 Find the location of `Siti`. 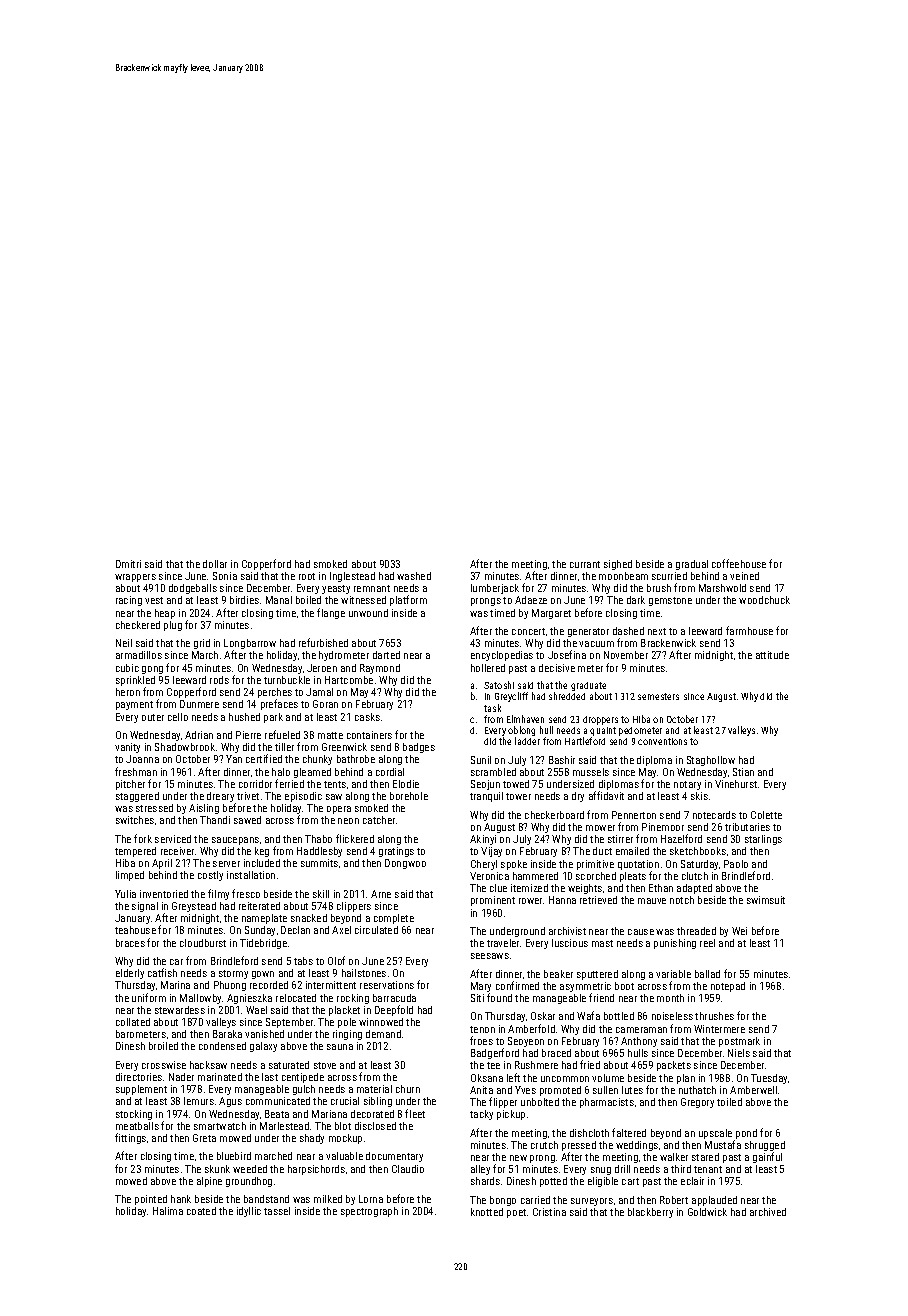

Siti is located at coordinates (477, 998).
